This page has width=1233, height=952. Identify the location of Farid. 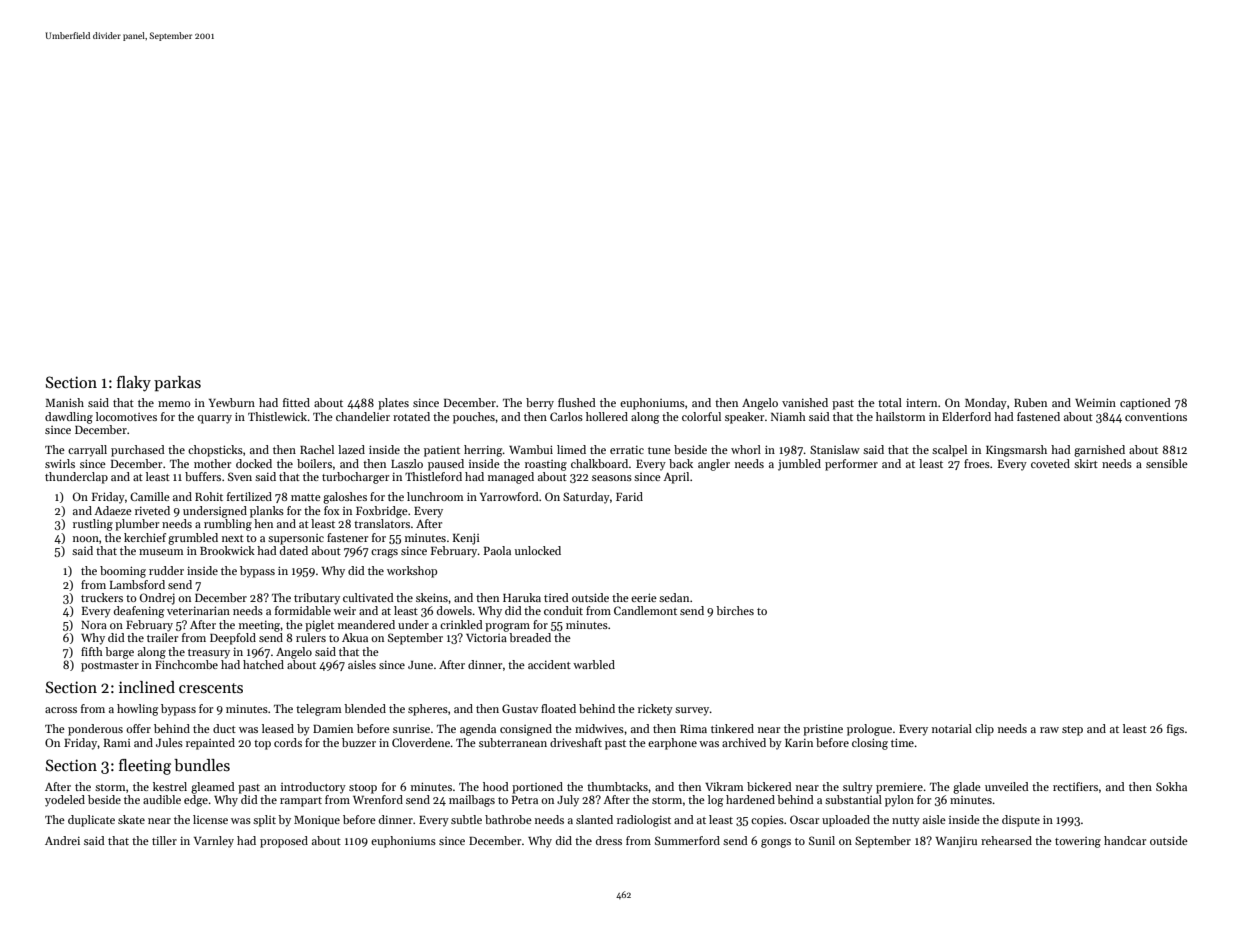
(629, 496).
